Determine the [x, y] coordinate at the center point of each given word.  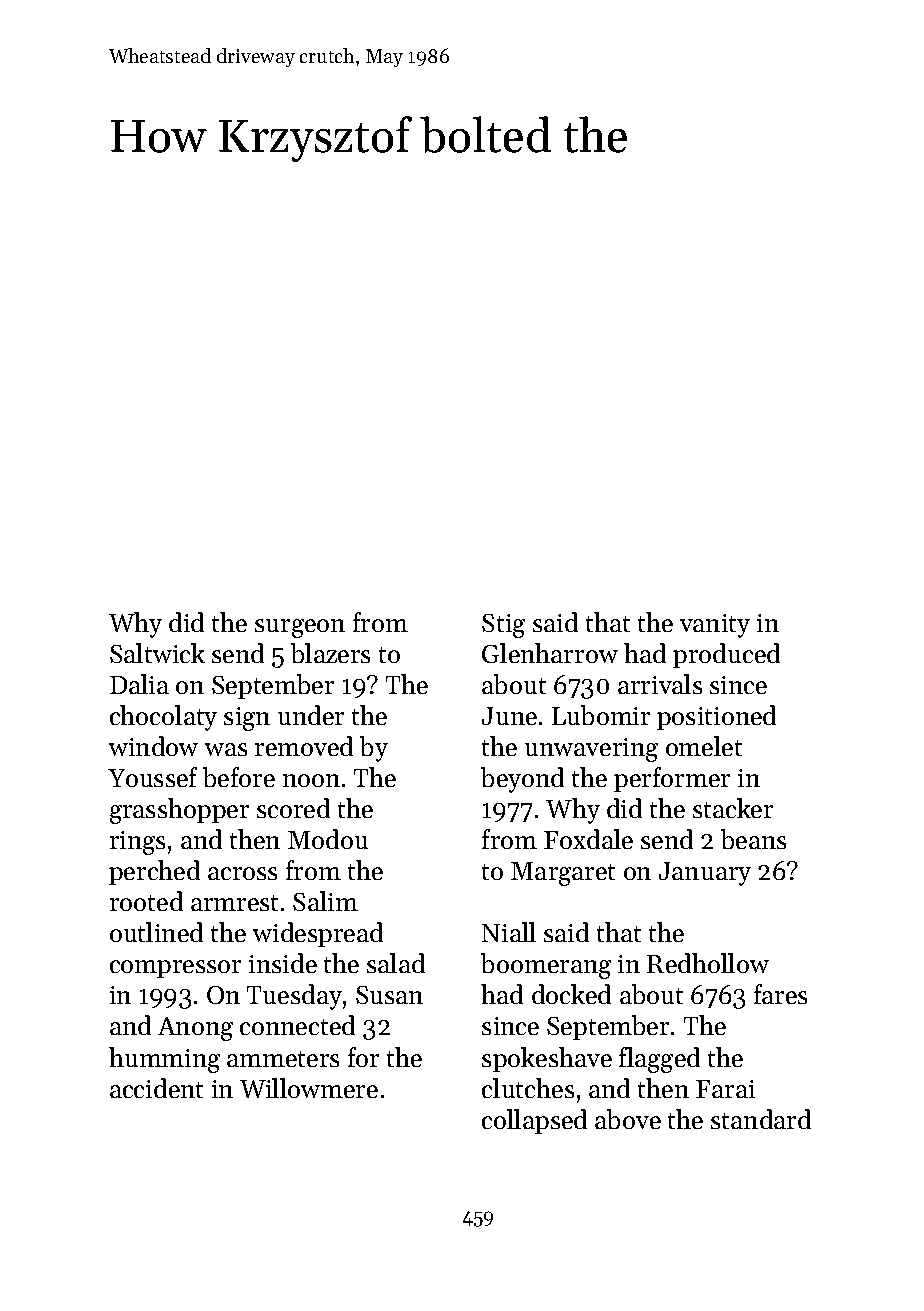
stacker [733, 808]
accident [156, 1088]
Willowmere [309, 1088]
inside [283, 963]
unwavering [591, 750]
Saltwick [157, 653]
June [509, 716]
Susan [389, 995]
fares [780, 994]
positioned [716, 717]
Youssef [152, 777]
